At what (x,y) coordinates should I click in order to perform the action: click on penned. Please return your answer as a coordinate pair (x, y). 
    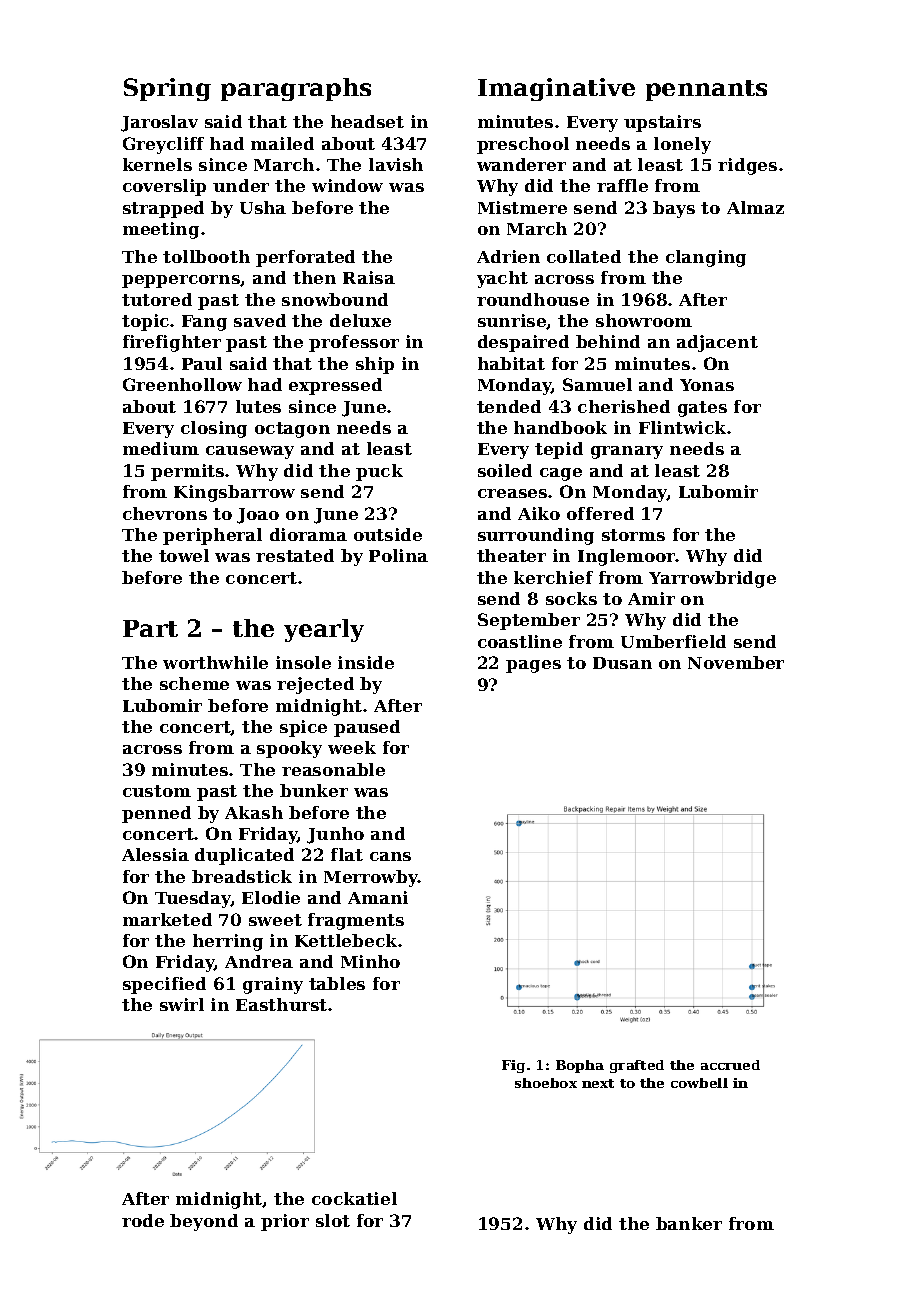
    Looking at the image, I should click on (156, 814).
